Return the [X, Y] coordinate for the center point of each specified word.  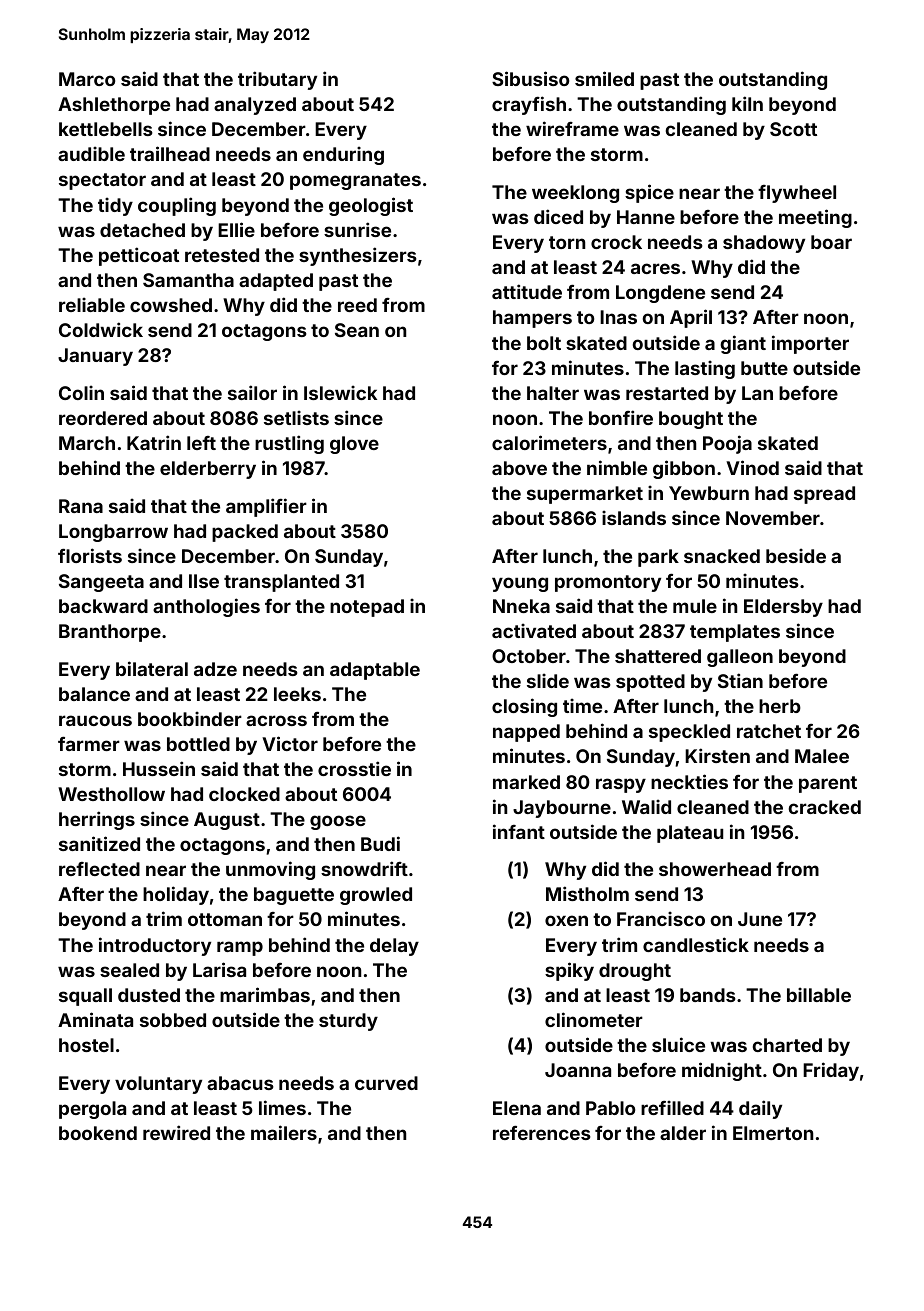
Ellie [236, 229]
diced [558, 216]
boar [831, 242]
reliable [92, 304]
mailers [284, 1132]
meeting [815, 218]
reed [357, 305]
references [542, 1133]
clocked [244, 794]
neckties [689, 781]
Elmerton [773, 1133]
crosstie [354, 768]
